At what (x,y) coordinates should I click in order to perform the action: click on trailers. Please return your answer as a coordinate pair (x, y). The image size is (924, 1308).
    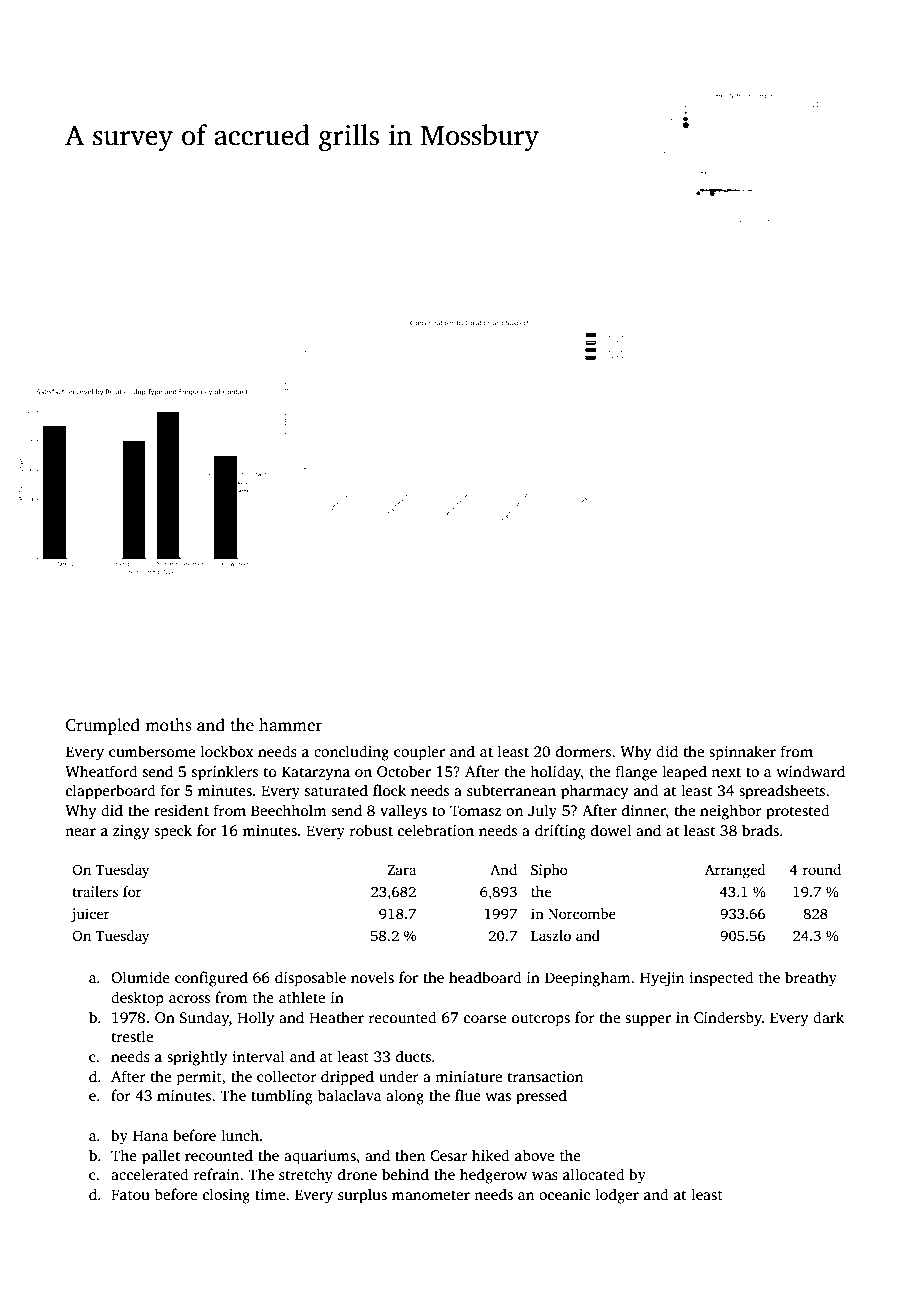
    Looking at the image, I should click on (95, 891).
